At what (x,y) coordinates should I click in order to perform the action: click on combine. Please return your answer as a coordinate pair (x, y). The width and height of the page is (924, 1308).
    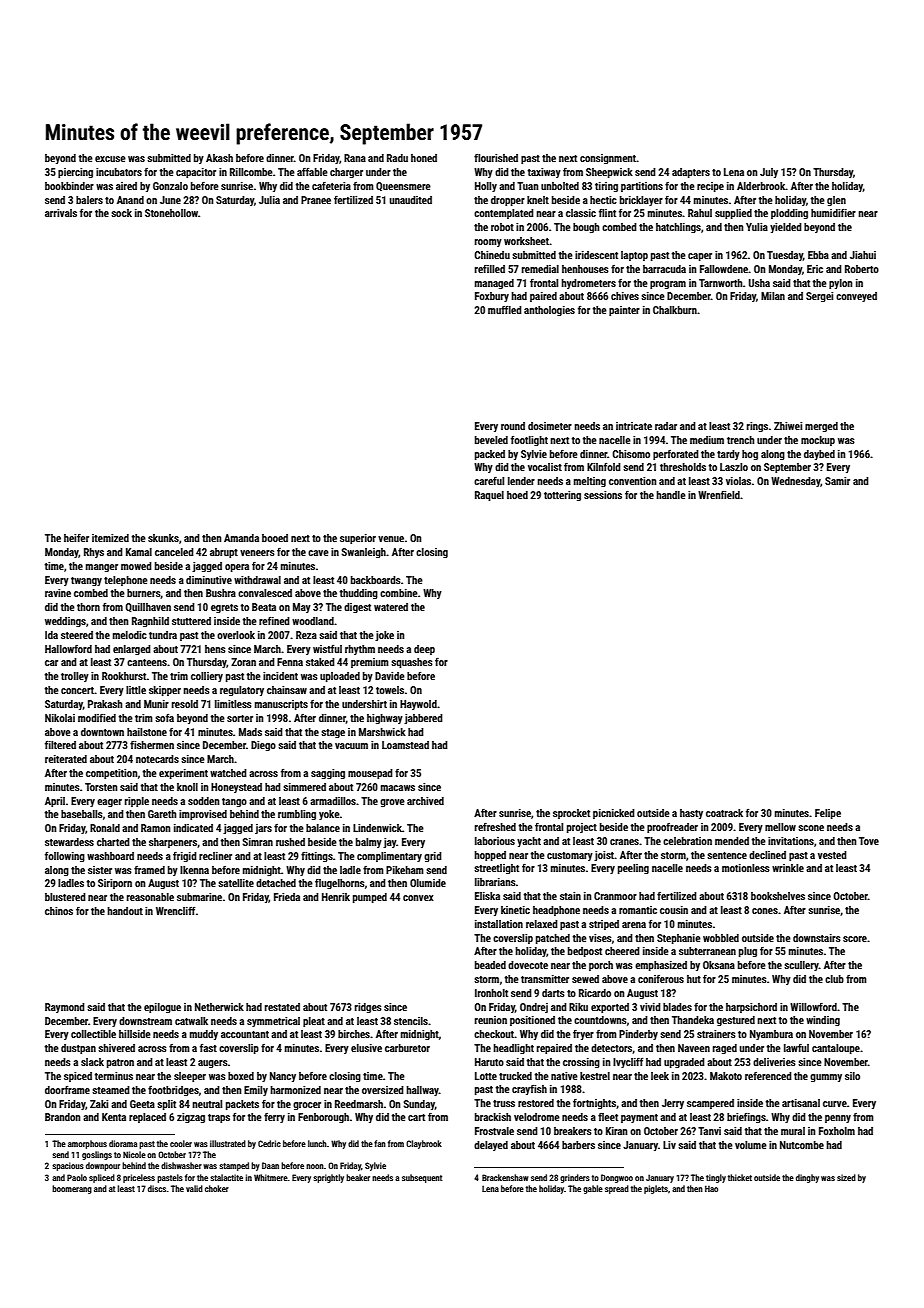
    Looking at the image, I should click on (399, 593).
